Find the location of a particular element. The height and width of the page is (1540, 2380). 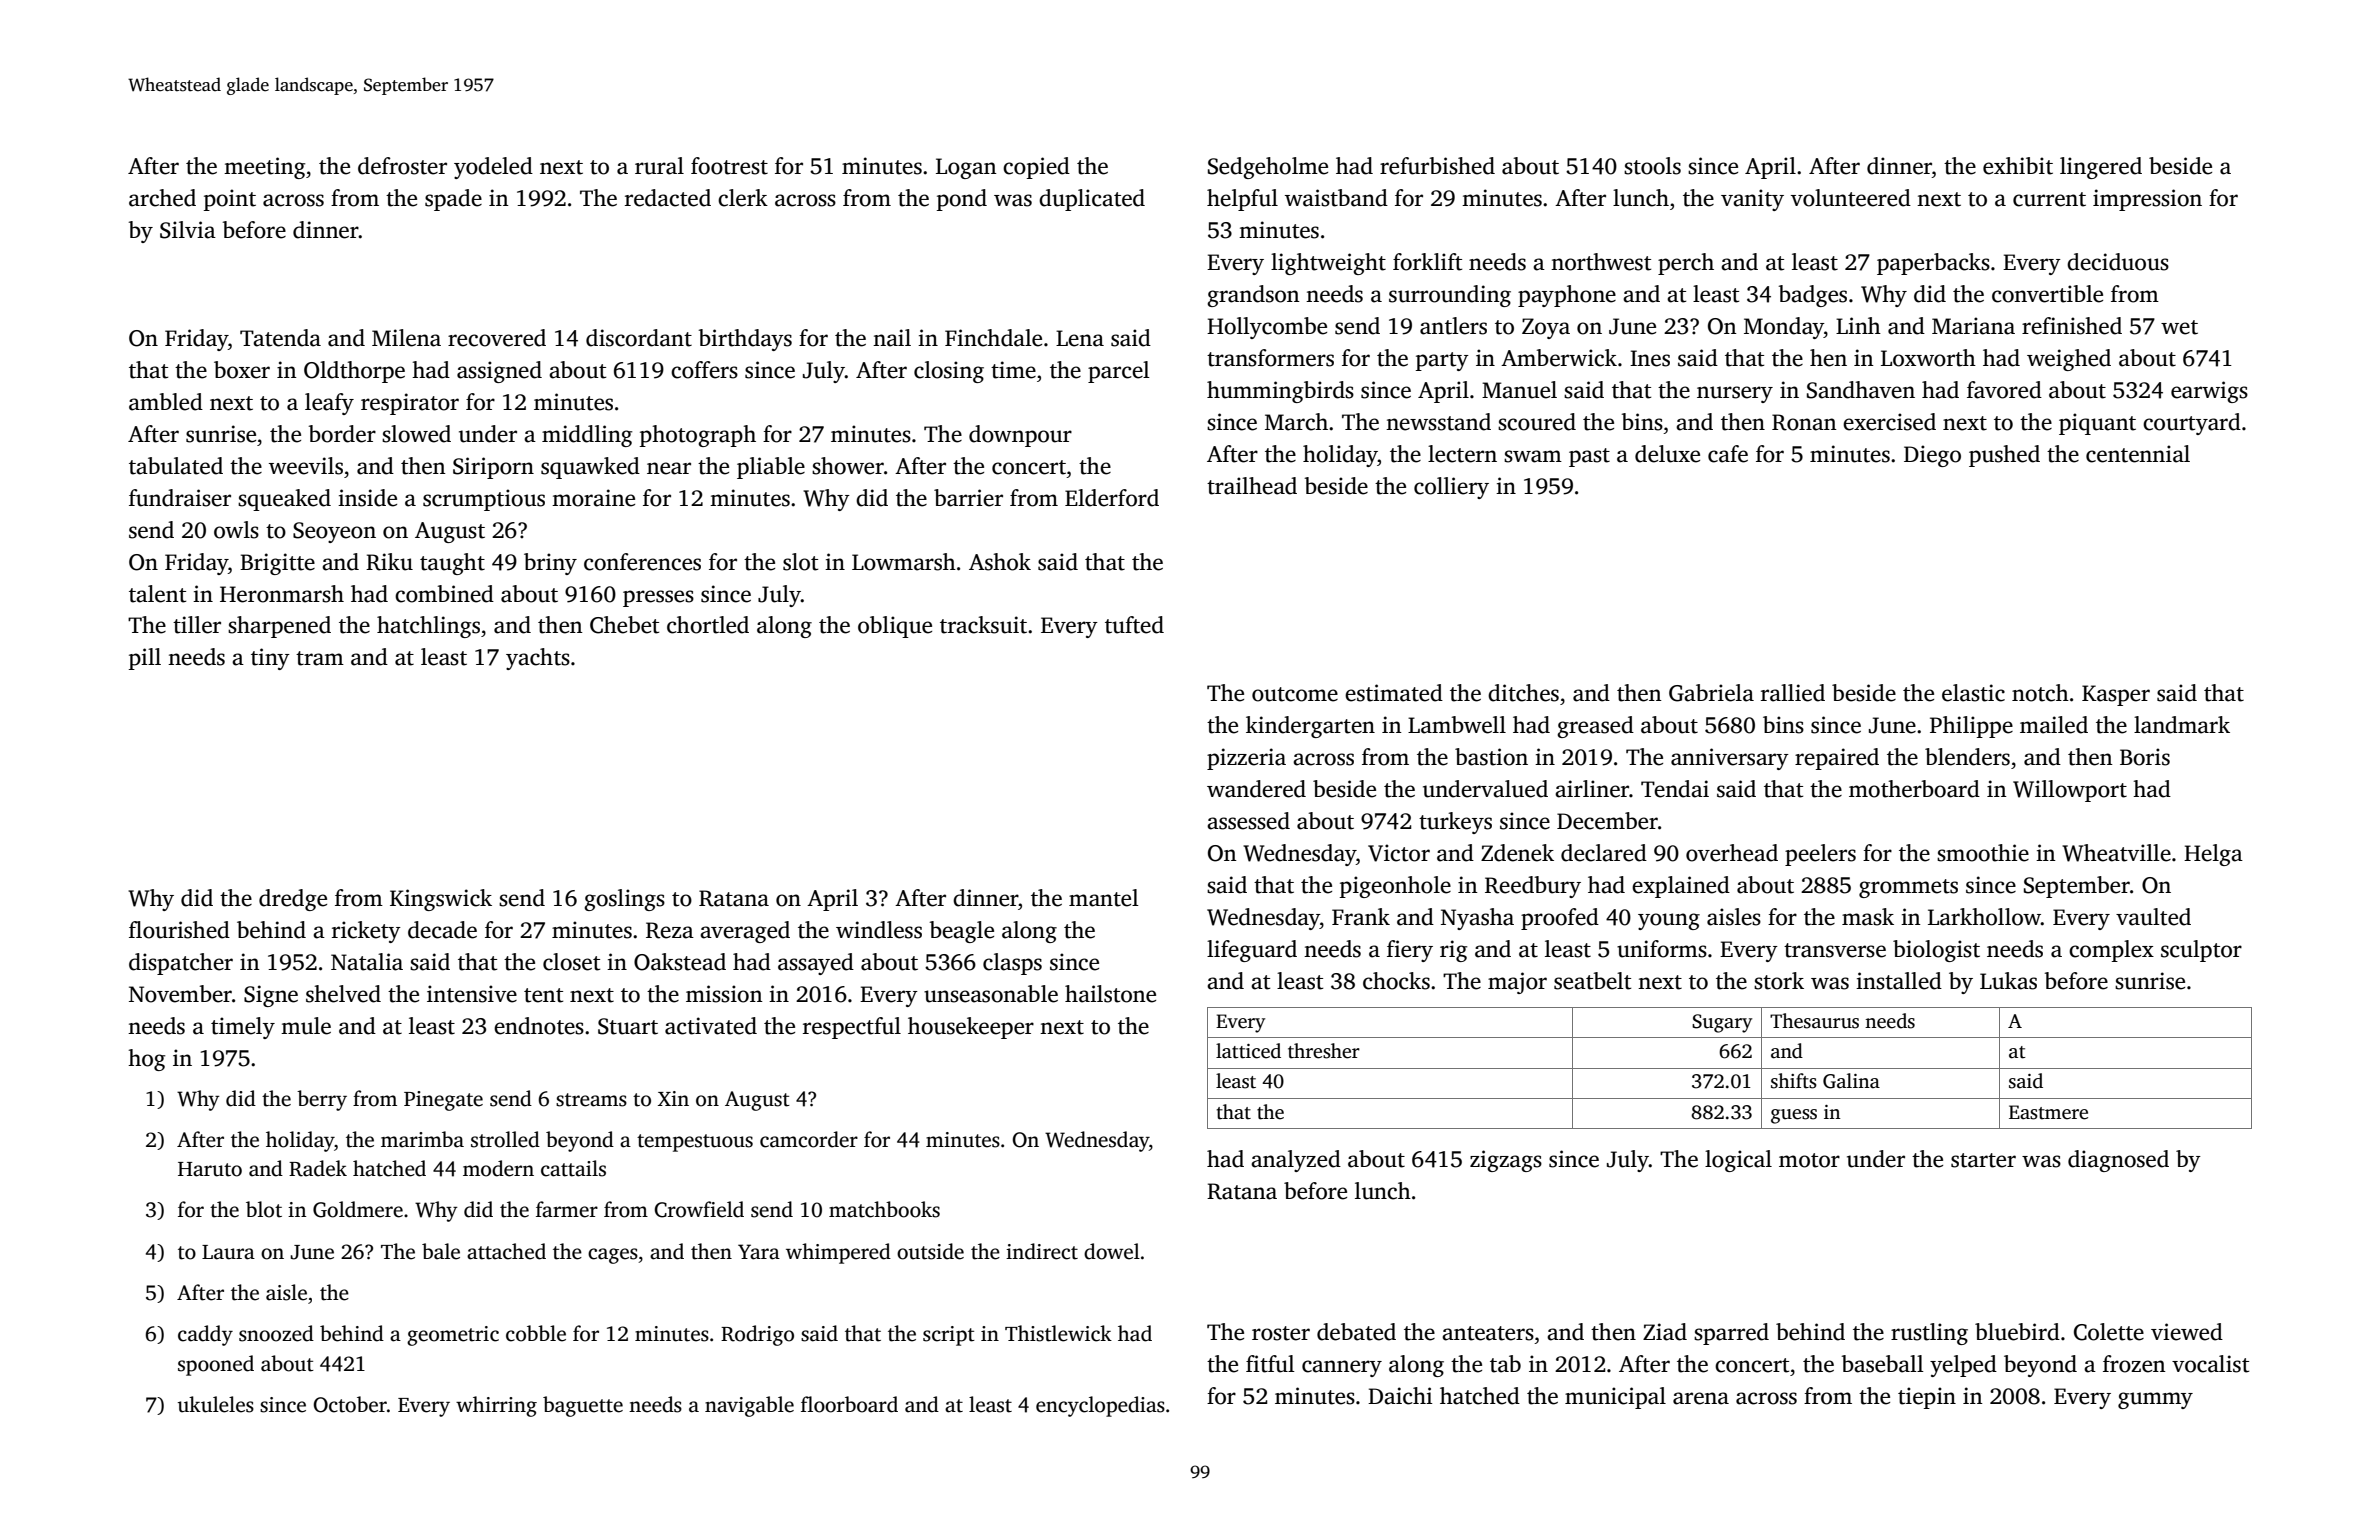

yachts is located at coordinates (538, 659).
